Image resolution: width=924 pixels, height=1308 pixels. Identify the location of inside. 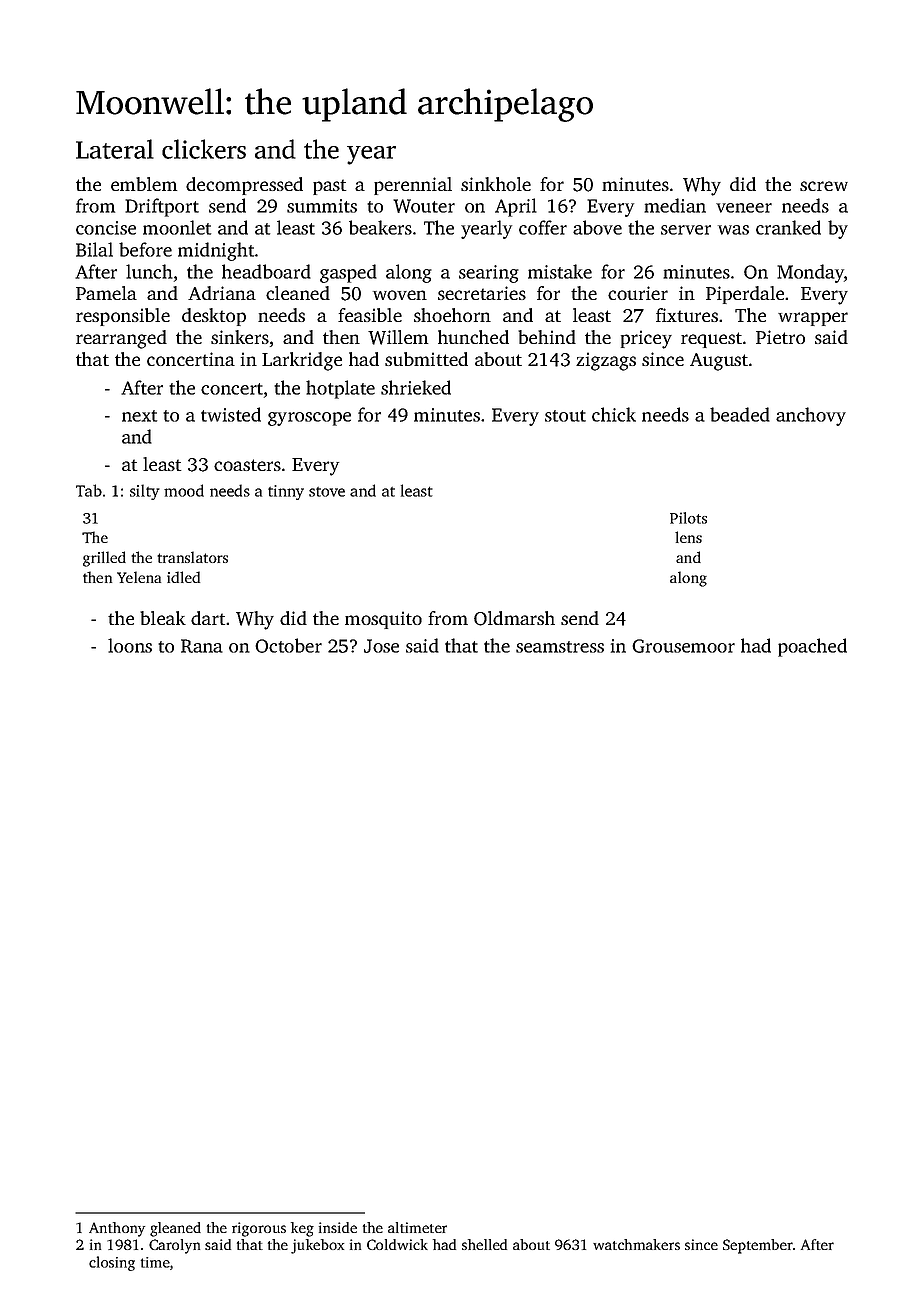
(338, 1227).
